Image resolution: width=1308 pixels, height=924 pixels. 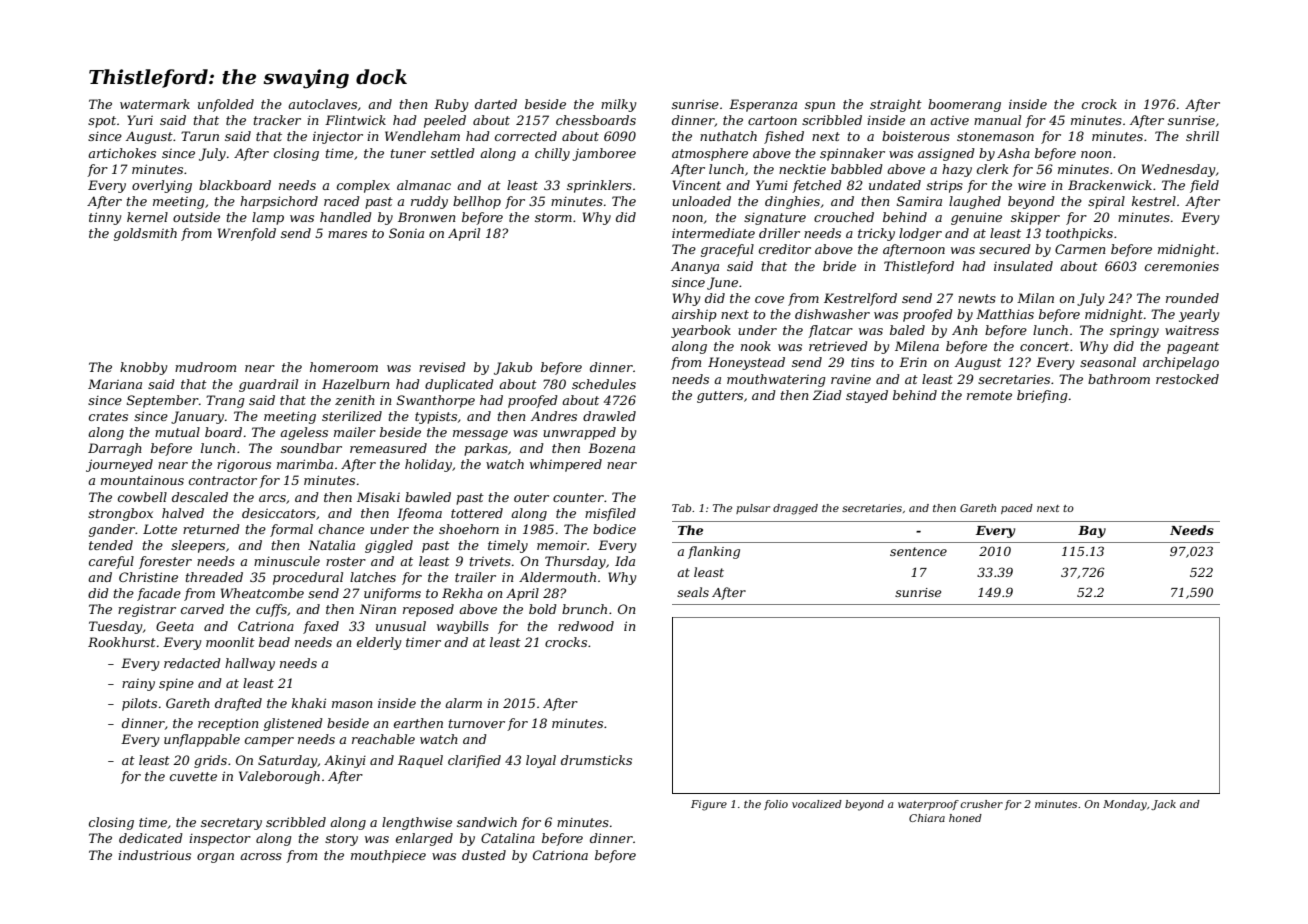 I want to click on dedicated, so click(x=151, y=838).
